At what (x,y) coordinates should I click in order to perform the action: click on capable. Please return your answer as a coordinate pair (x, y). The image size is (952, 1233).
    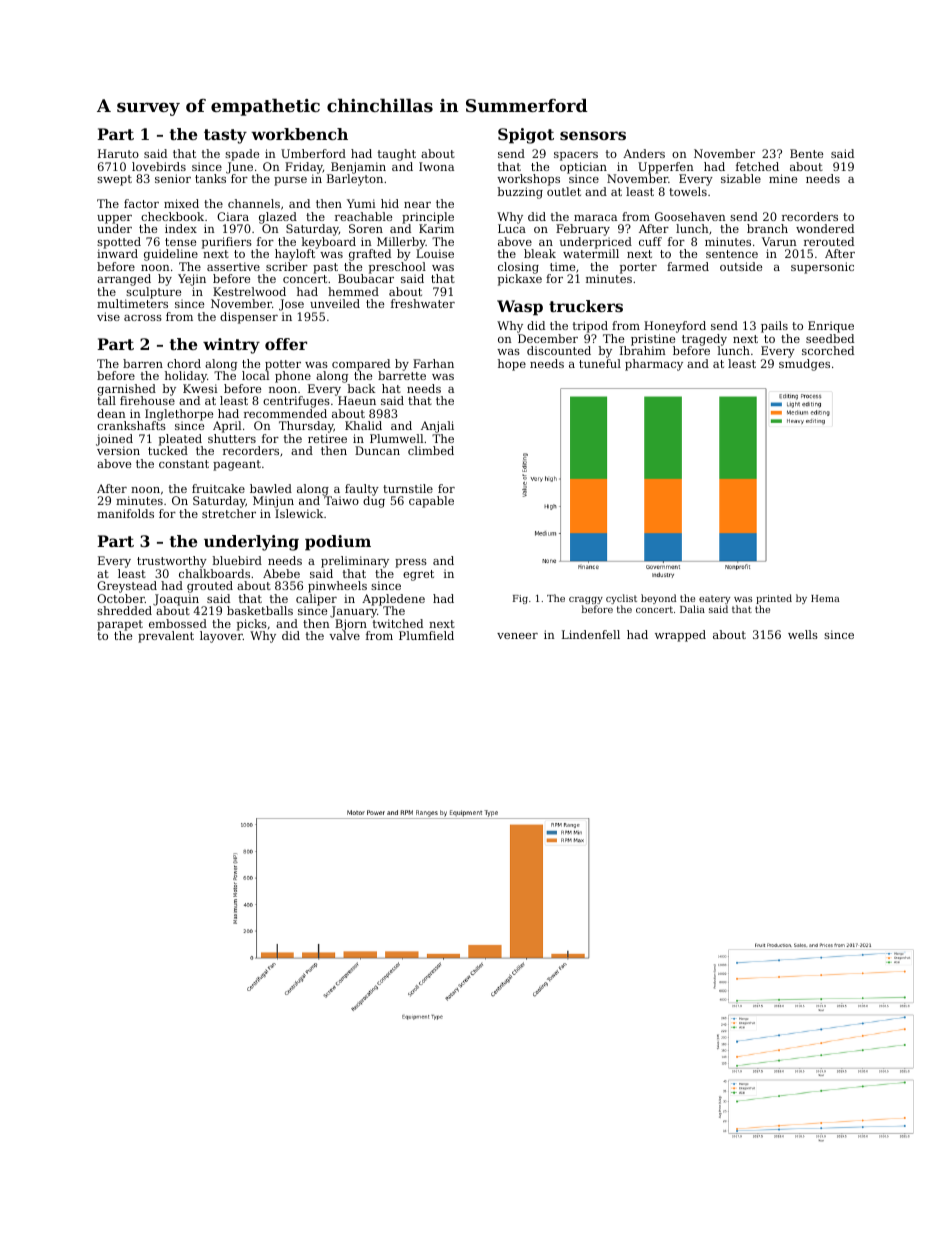
    Looking at the image, I should click on (431, 502).
